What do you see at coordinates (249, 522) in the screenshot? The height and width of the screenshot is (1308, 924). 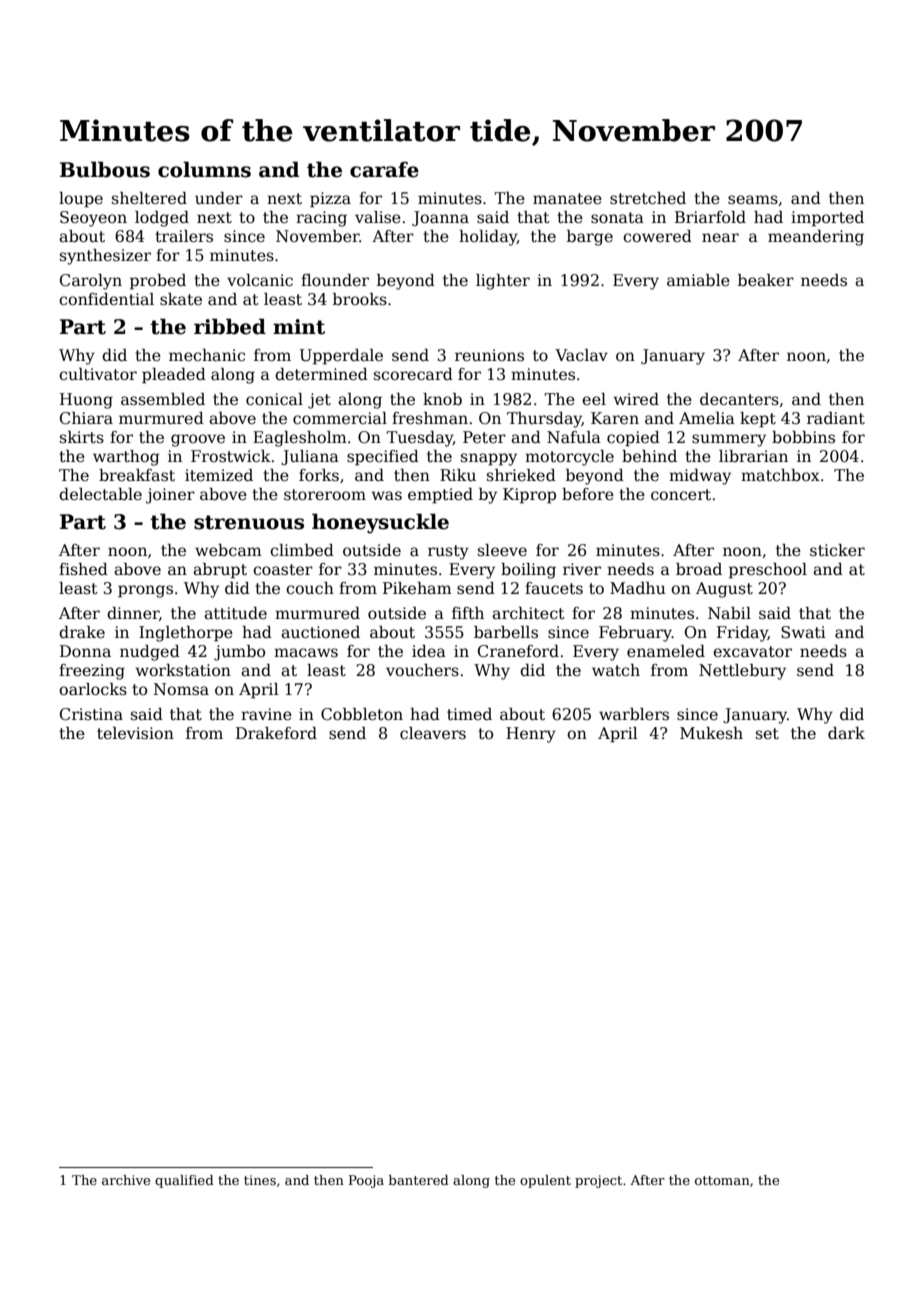 I see `strenuous` at bounding box center [249, 522].
